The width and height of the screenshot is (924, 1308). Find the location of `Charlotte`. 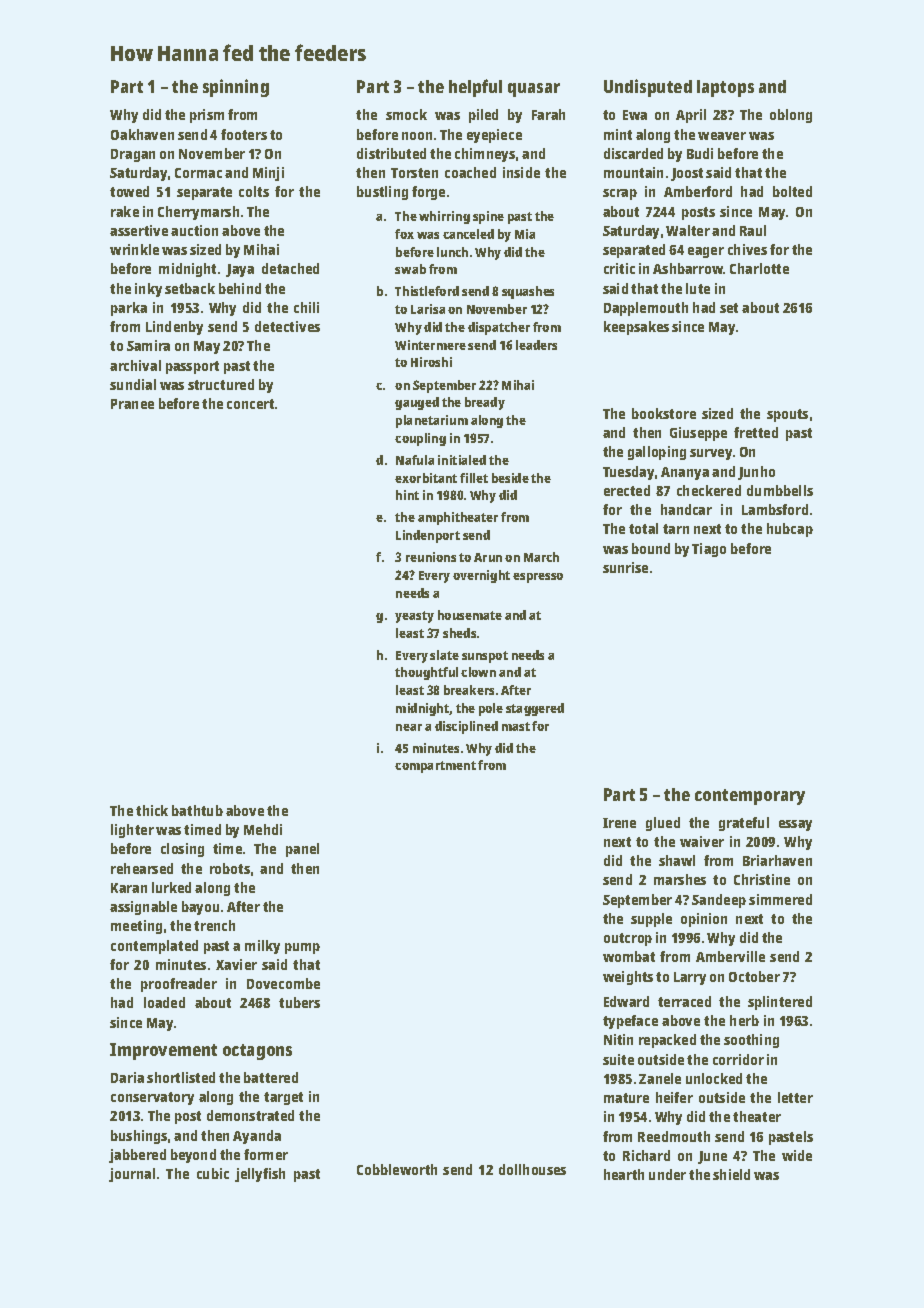

Charlotte is located at coordinates (759, 268).
